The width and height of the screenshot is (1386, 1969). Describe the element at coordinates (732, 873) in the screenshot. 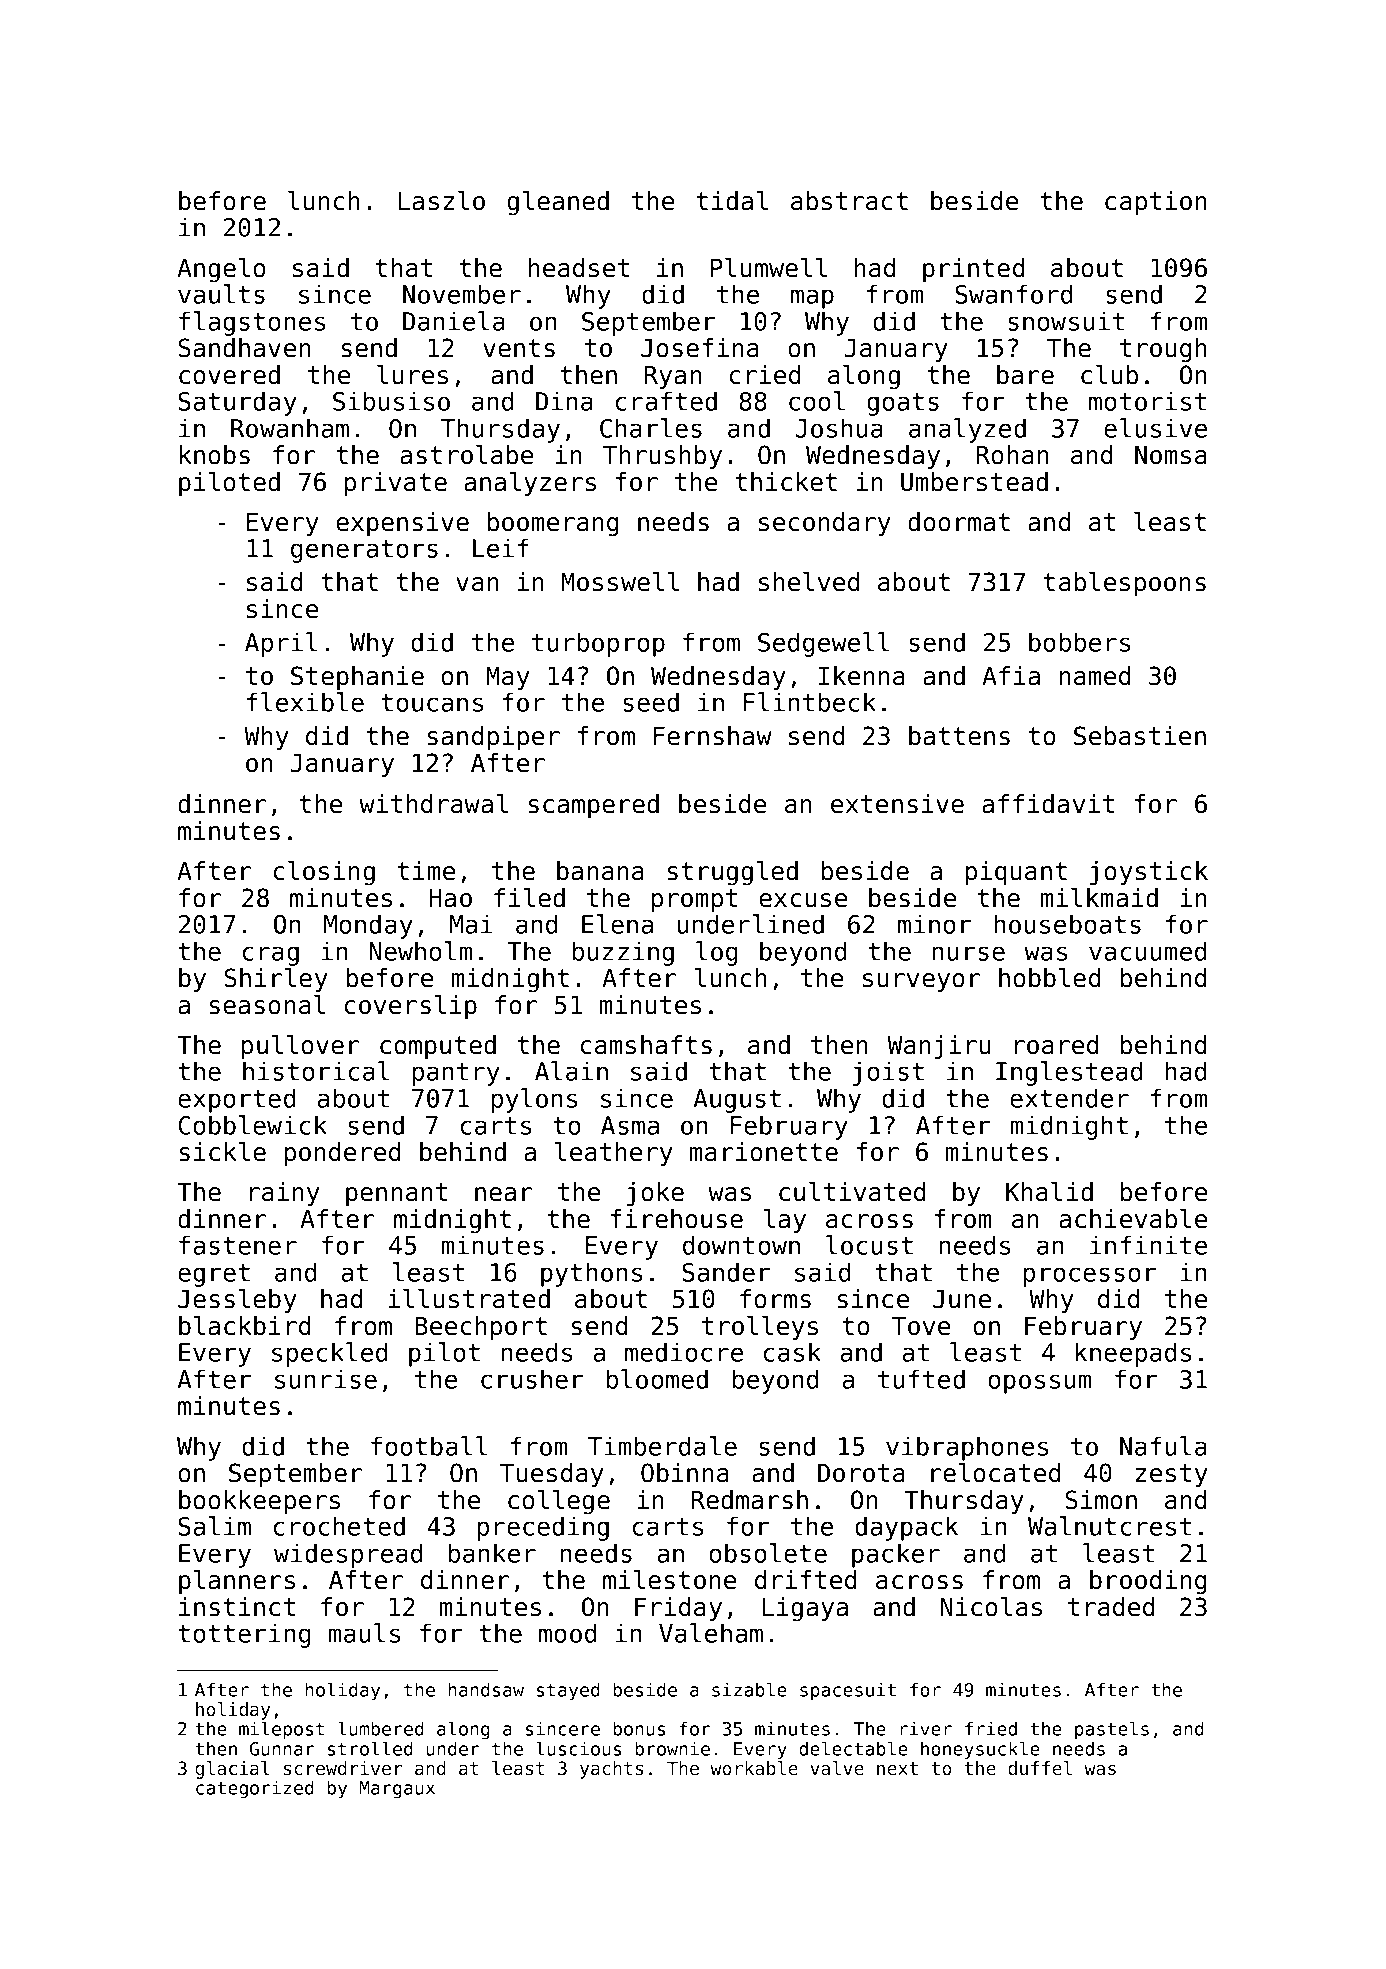

I see `struggled` at that location.
